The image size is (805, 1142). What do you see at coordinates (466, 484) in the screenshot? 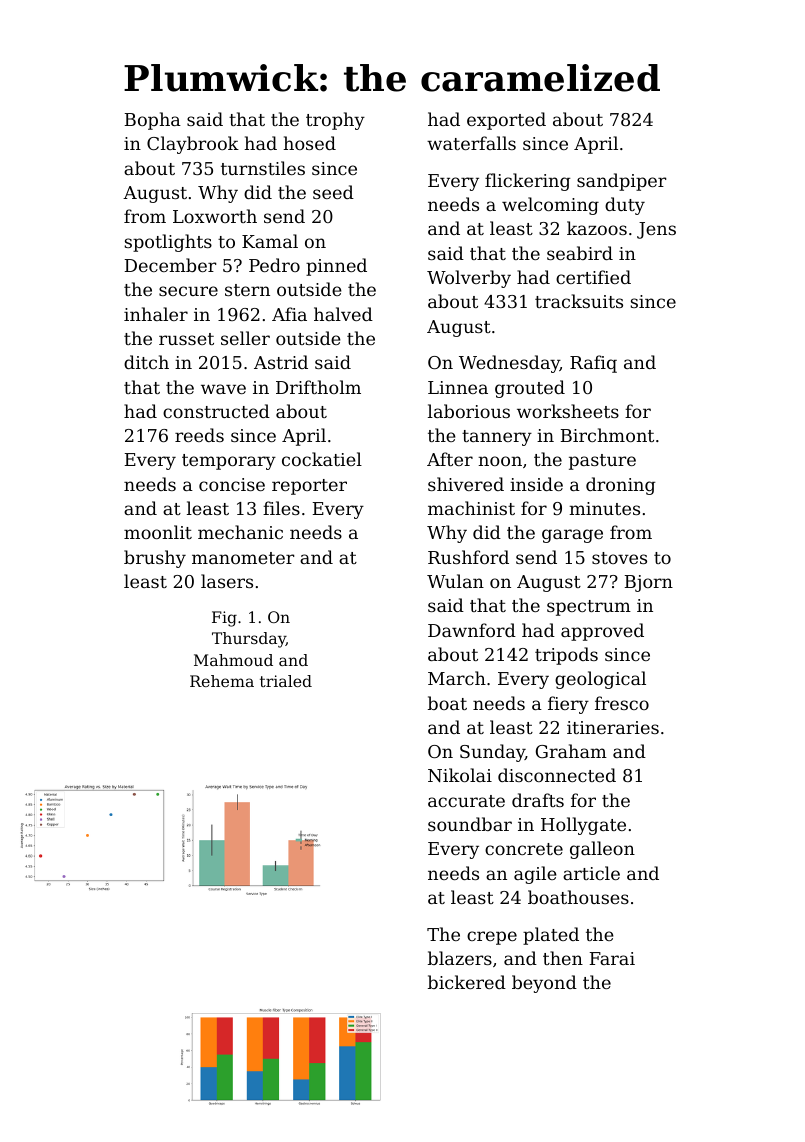
I see `shivered` at bounding box center [466, 484].
